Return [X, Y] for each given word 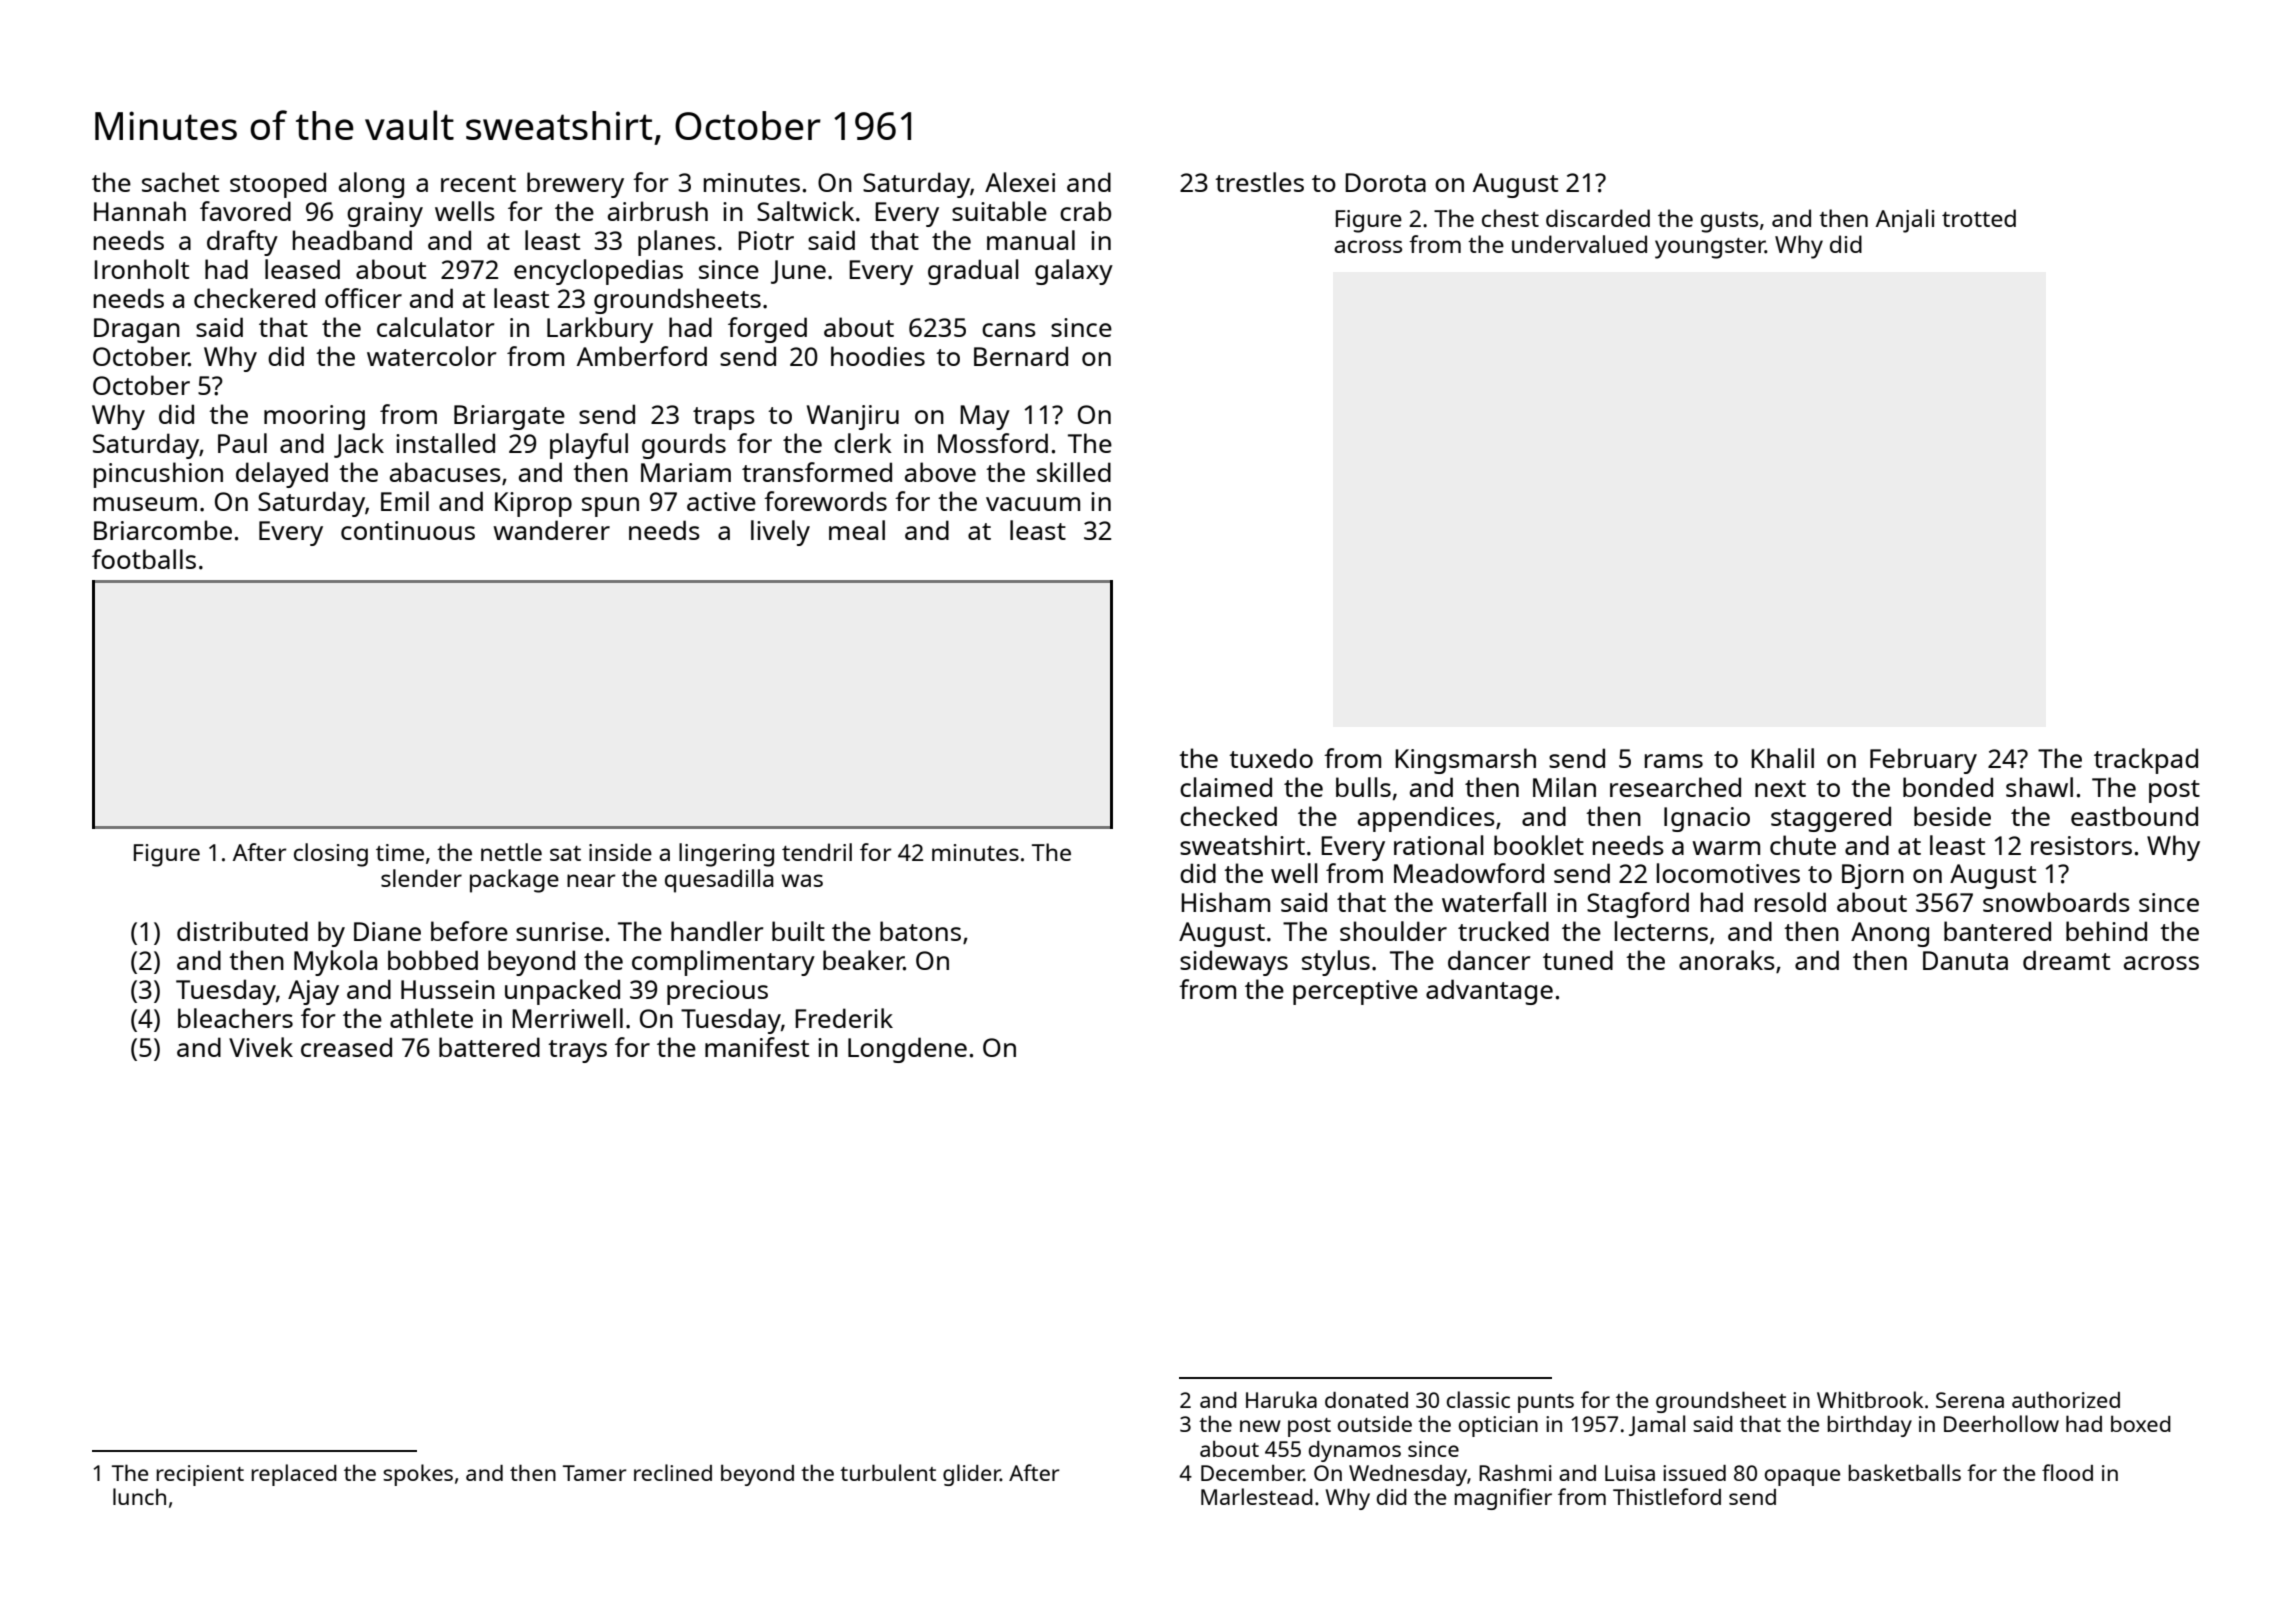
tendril [817, 852]
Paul [242, 443]
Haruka [1281, 1399]
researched [1675, 787]
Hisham [1225, 902]
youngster [1710, 248]
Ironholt [142, 269]
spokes [418, 1475]
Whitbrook [1870, 1399]
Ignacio [1707, 819]
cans [1009, 330]
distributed [242, 931]
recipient [200, 1475]
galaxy [1074, 272]
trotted [1979, 218]
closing [331, 855]
